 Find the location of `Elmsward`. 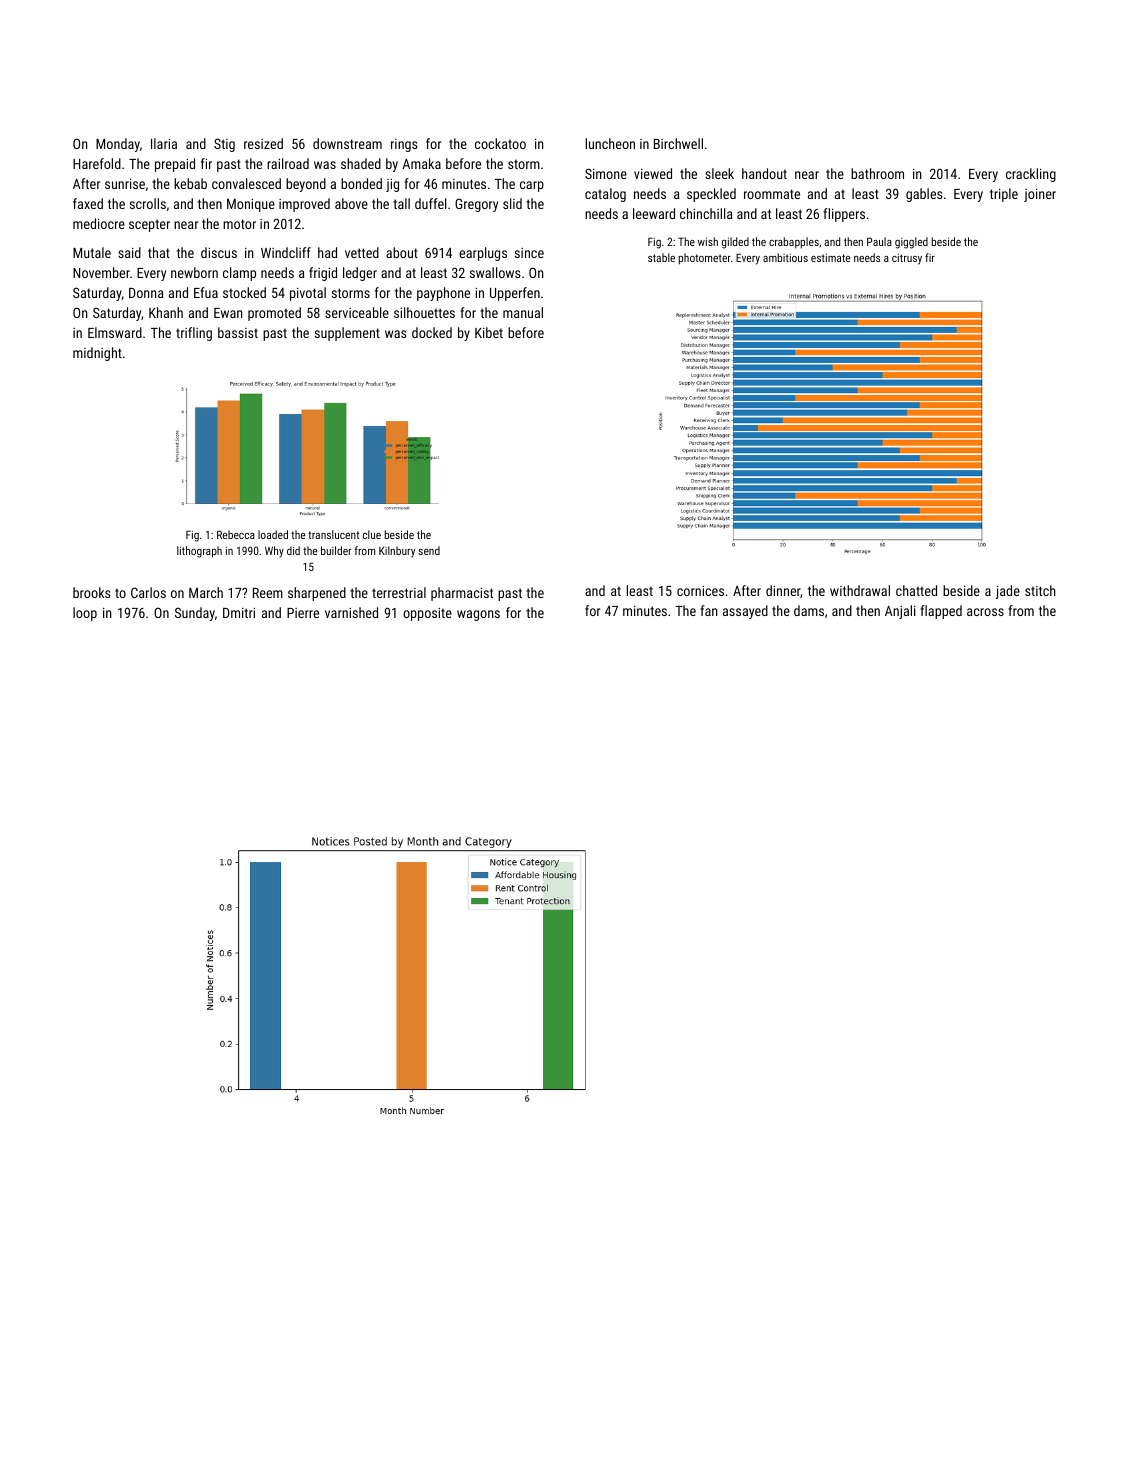

Elmsward is located at coordinates (115, 332).
